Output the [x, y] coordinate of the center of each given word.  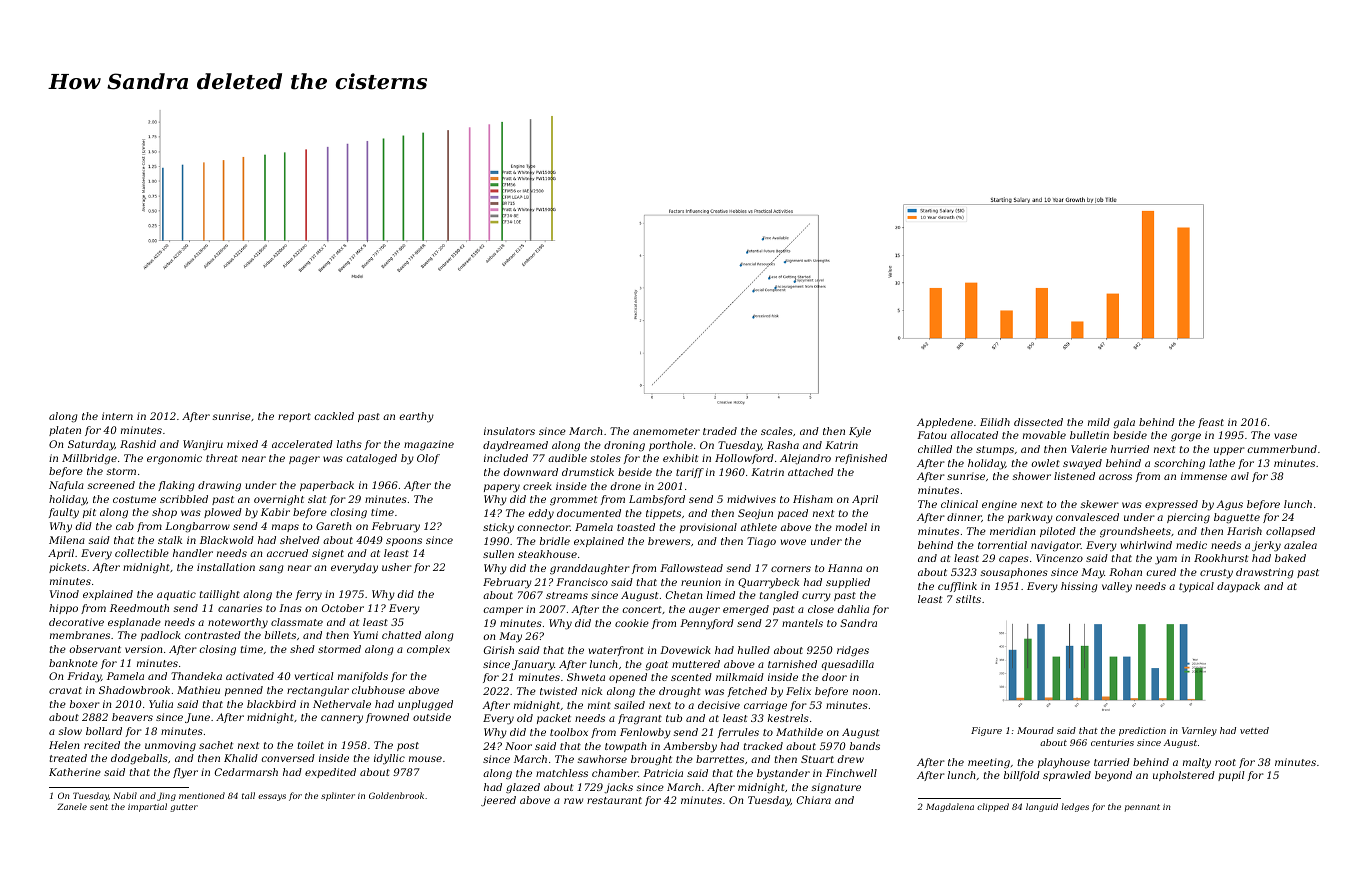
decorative [76, 622]
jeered [498, 801]
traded [720, 431]
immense [1204, 476]
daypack [1238, 587]
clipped [993, 807]
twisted [558, 691]
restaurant [614, 800]
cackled [334, 416]
